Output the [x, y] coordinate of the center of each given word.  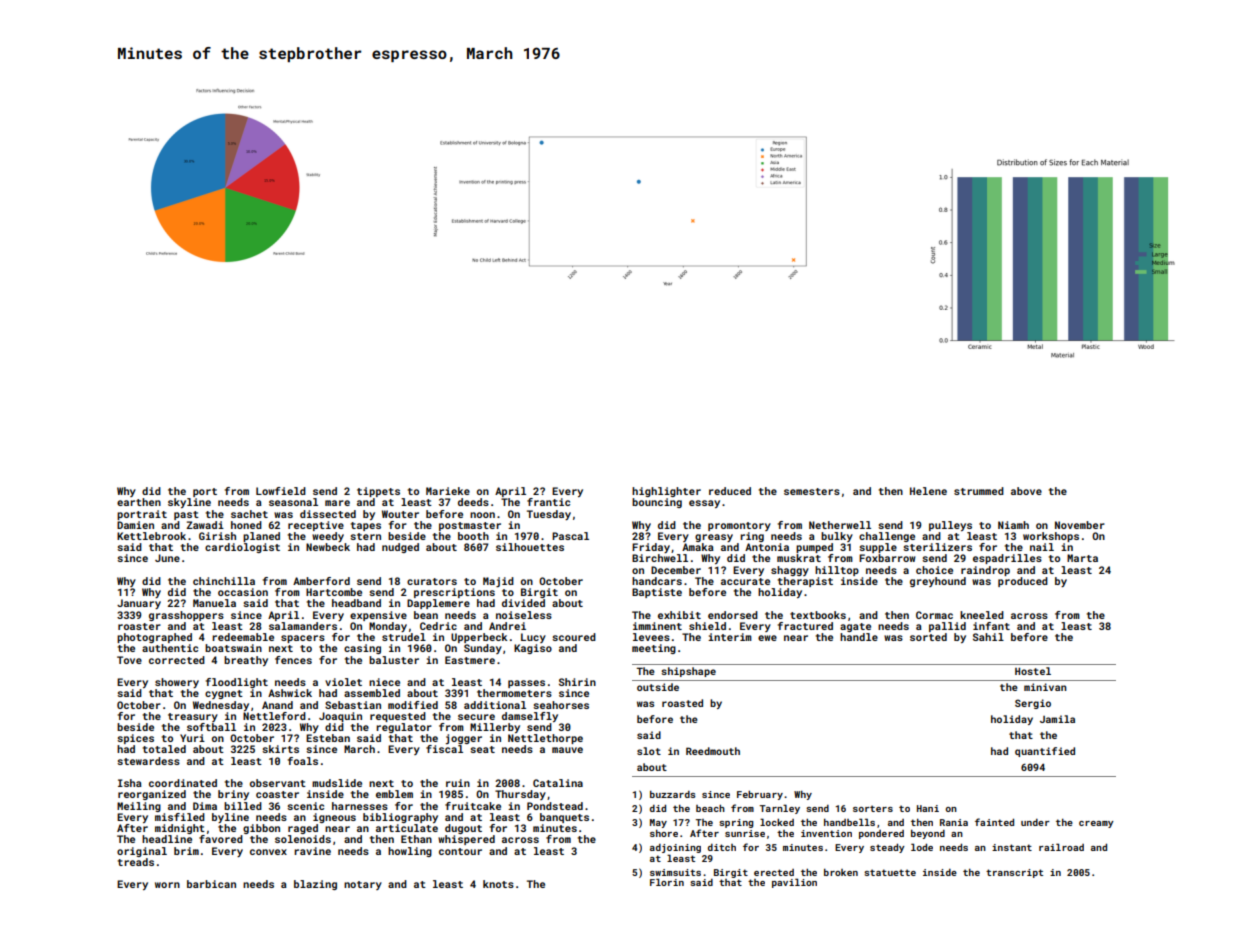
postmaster [470, 526]
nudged [400, 548]
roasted [682, 703]
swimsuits [675, 872]
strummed [979, 491]
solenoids [303, 839]
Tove [129, 660]
